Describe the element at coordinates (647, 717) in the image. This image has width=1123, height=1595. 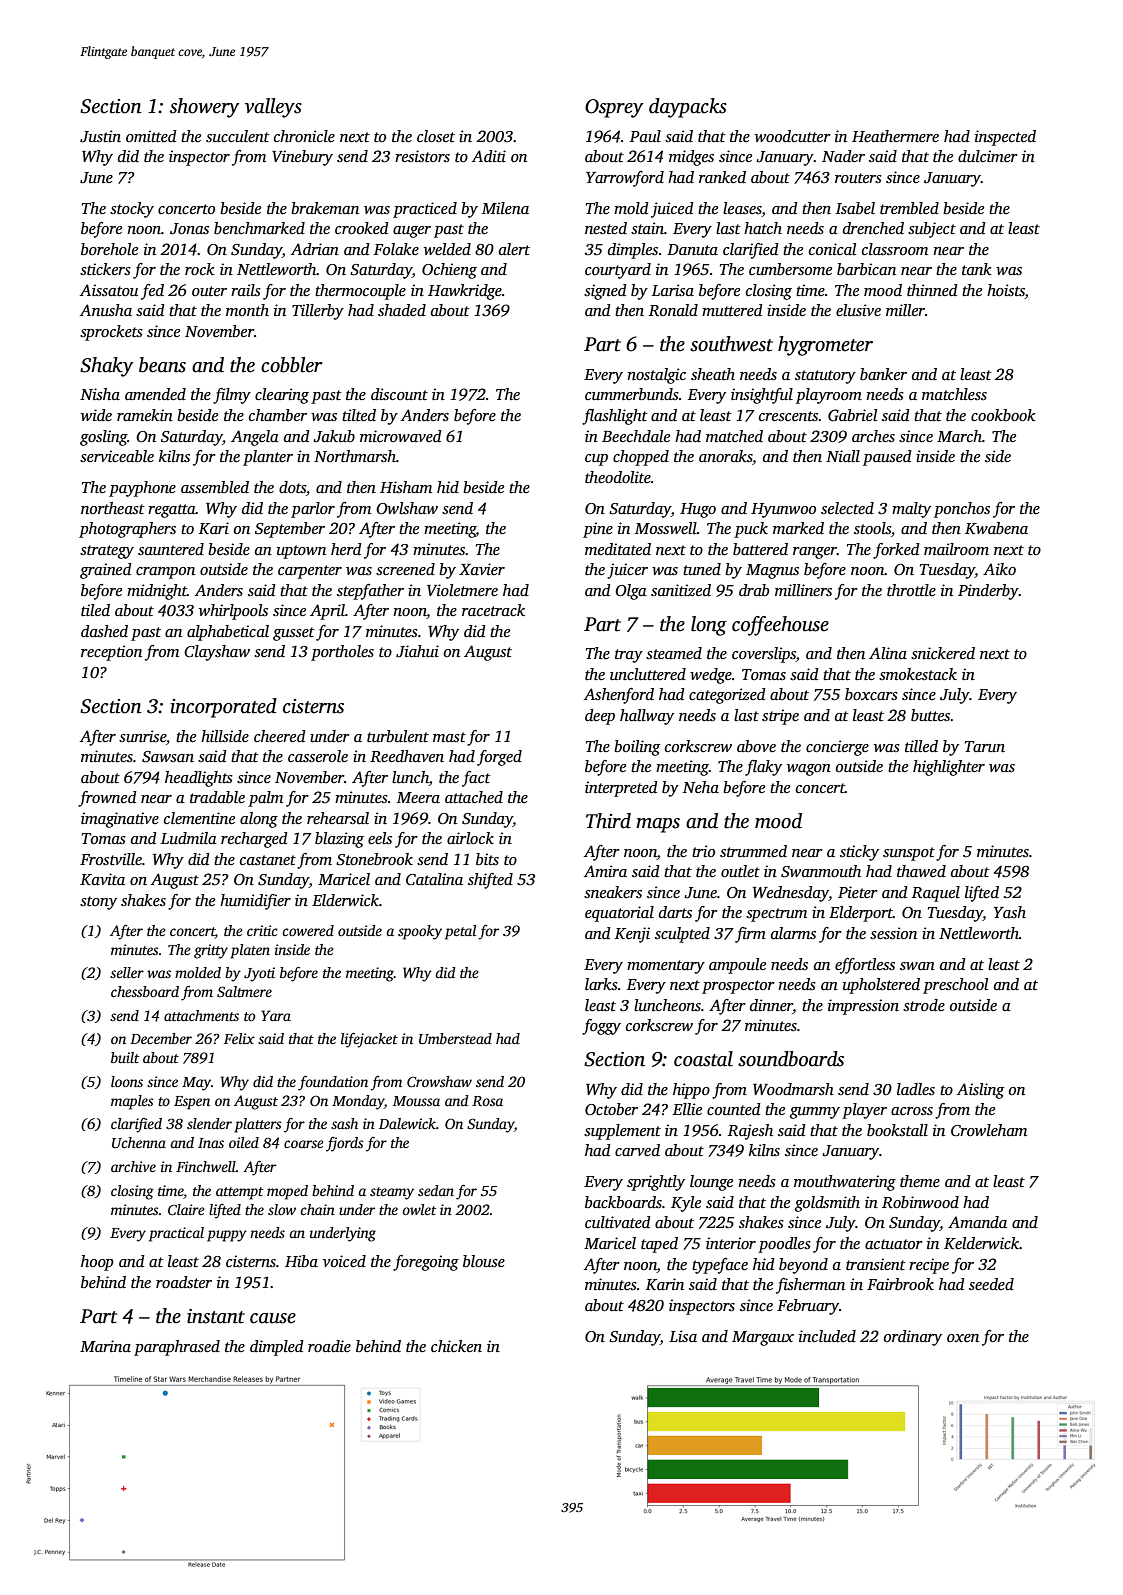
I see `hallway` at that location.
